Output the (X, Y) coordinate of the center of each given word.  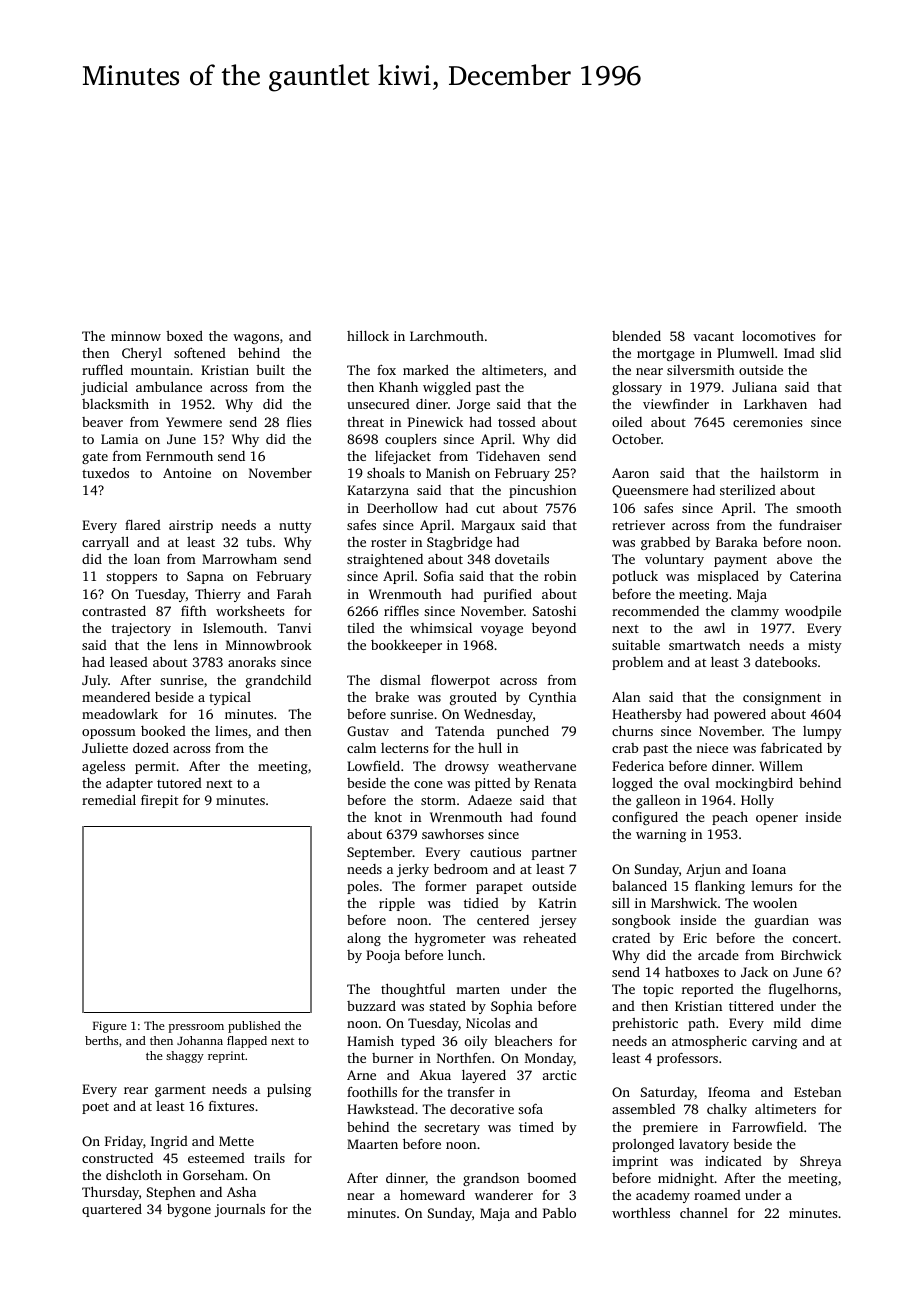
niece (712, 748)
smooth (819, 508)
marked (426, 370)
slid (830, 353)
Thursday (110, 1193)
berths (101, 1040)
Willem (781, 765)
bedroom (461, 868)
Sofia (439, 575)
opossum (109, 734)
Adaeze (490, 800)
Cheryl (142, 354)
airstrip (191, 526)
